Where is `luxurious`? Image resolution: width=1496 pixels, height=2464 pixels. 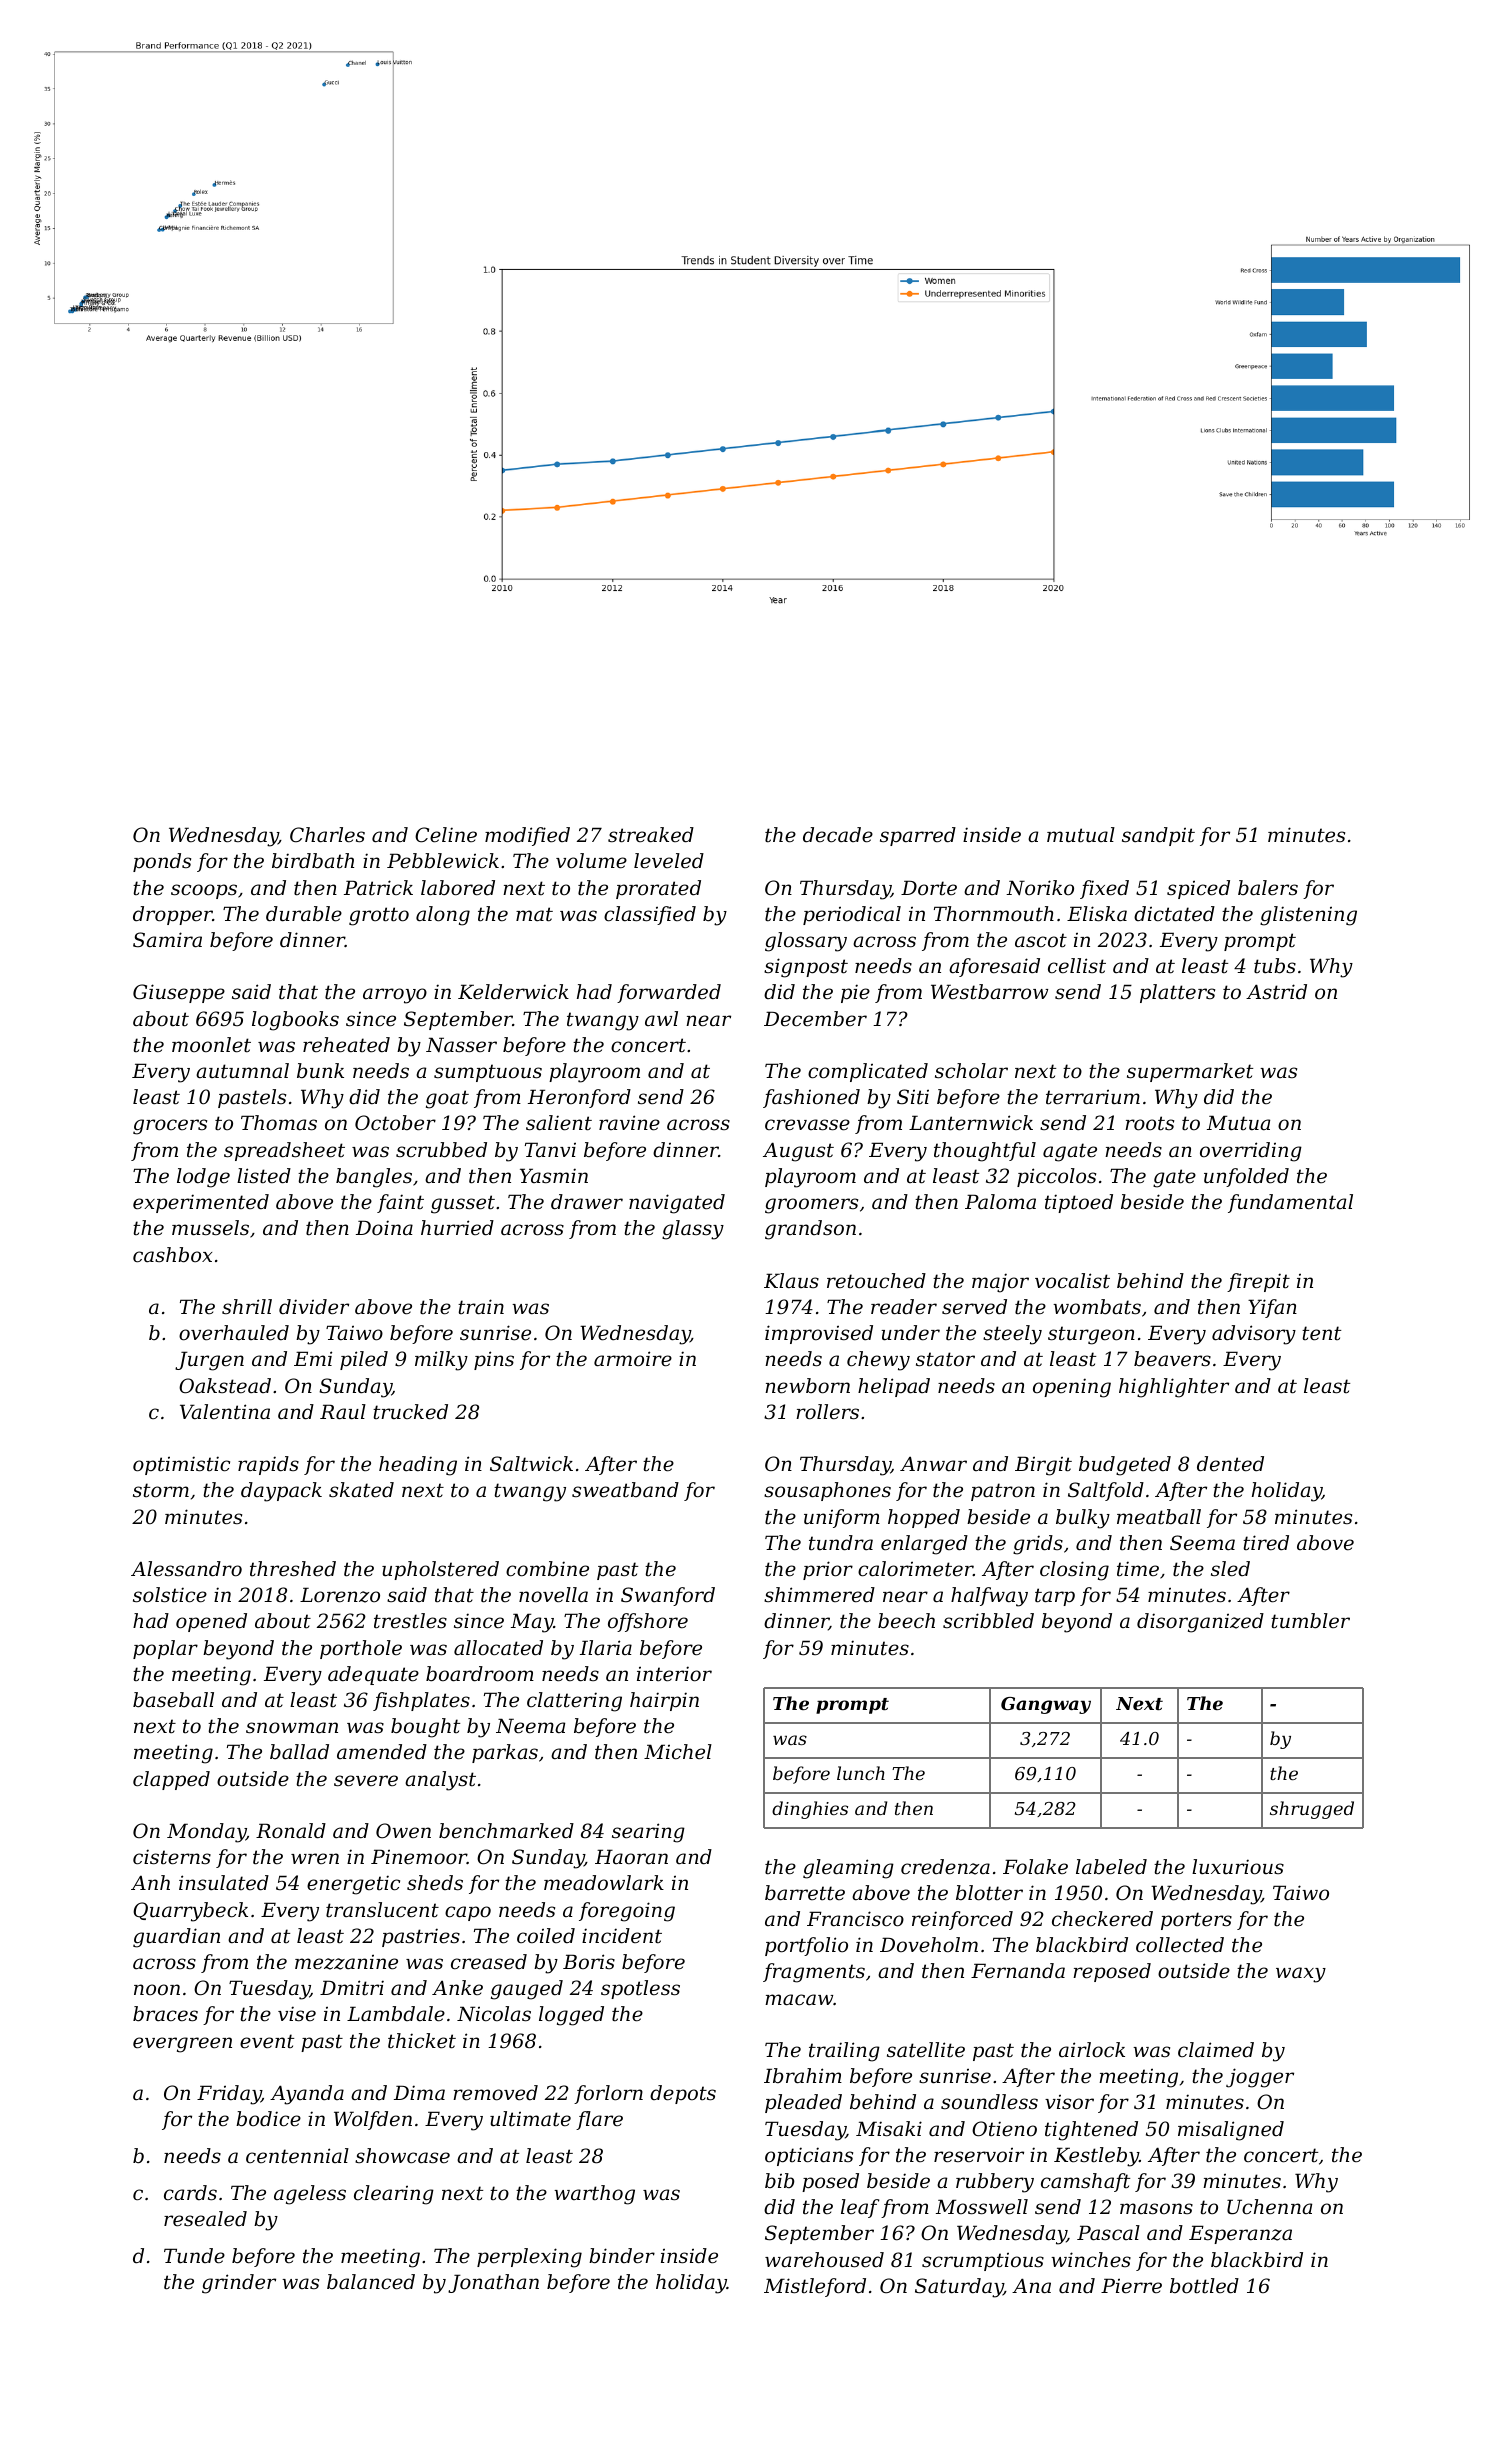
luxurious is located at coordinates (1238, 1867).
